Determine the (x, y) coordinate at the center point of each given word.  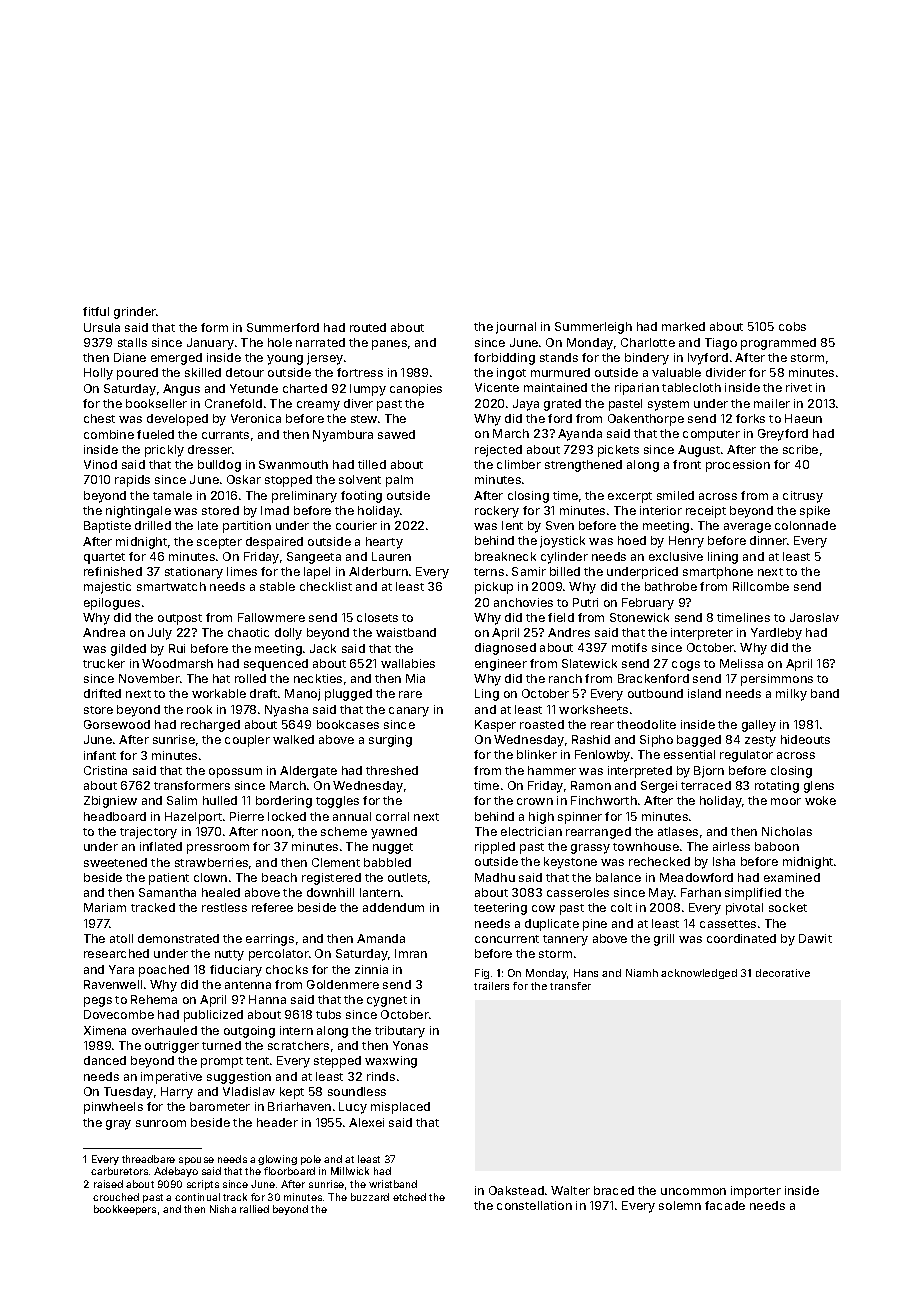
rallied (254, 1209)
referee (272, 907)
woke (820, 800)
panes (389, 345)
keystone (570, 863)
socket (788, 907)
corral (392, 816)
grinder (135, 313)
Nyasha (286, 711)
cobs (792, 326)
